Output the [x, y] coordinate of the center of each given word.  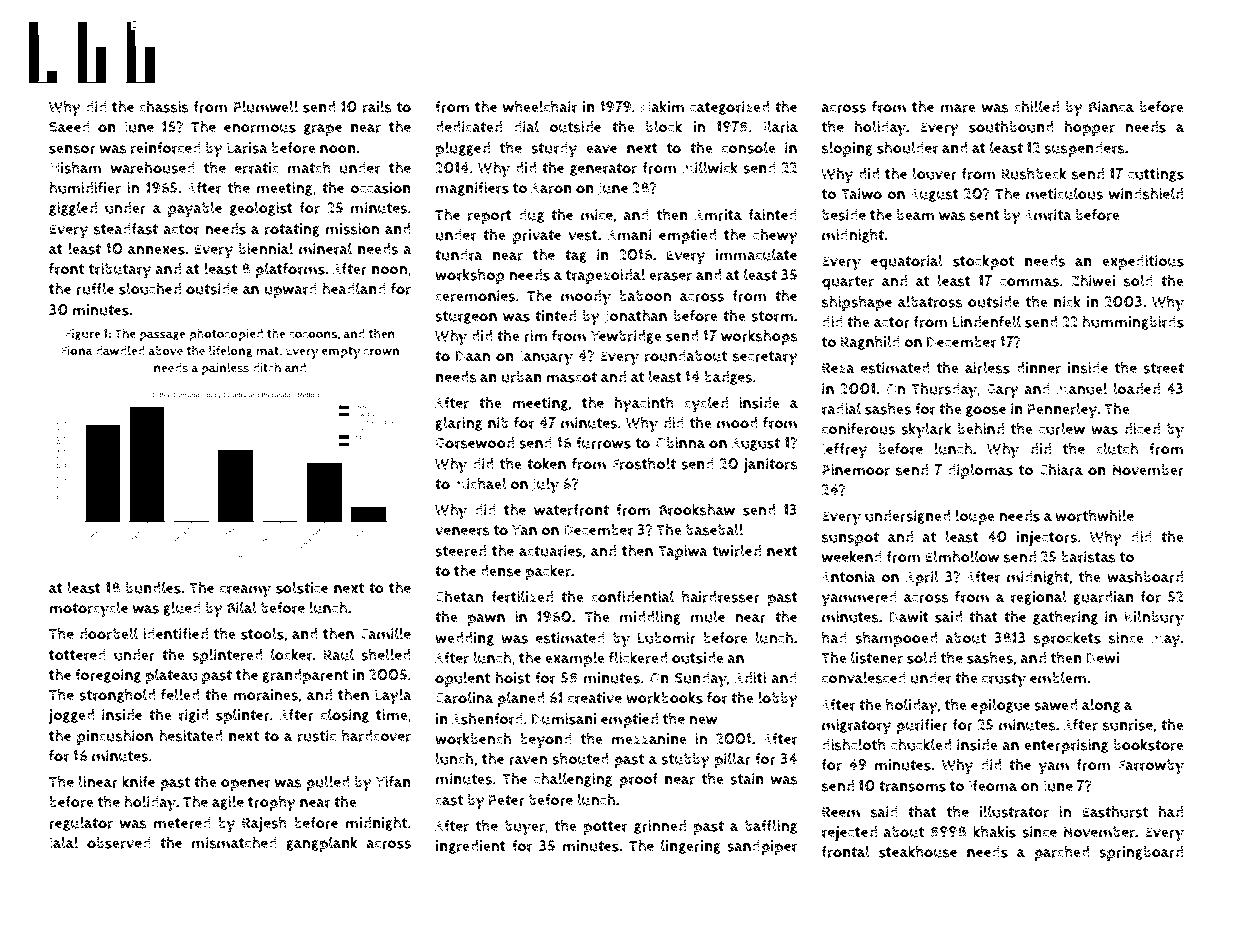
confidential [632, 596]
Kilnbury [1154, 618]
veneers [462, 531]
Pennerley [1063, 410]
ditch [267, 367]
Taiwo [861, 194]
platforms [290, 270]
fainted [772, 215]
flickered [638, 657]
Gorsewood [474, 443]
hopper [1089, 128]
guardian [1103, 598]
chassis [164, 106]
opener [246, 785]
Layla [393, 696]
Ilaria [780, 126]
